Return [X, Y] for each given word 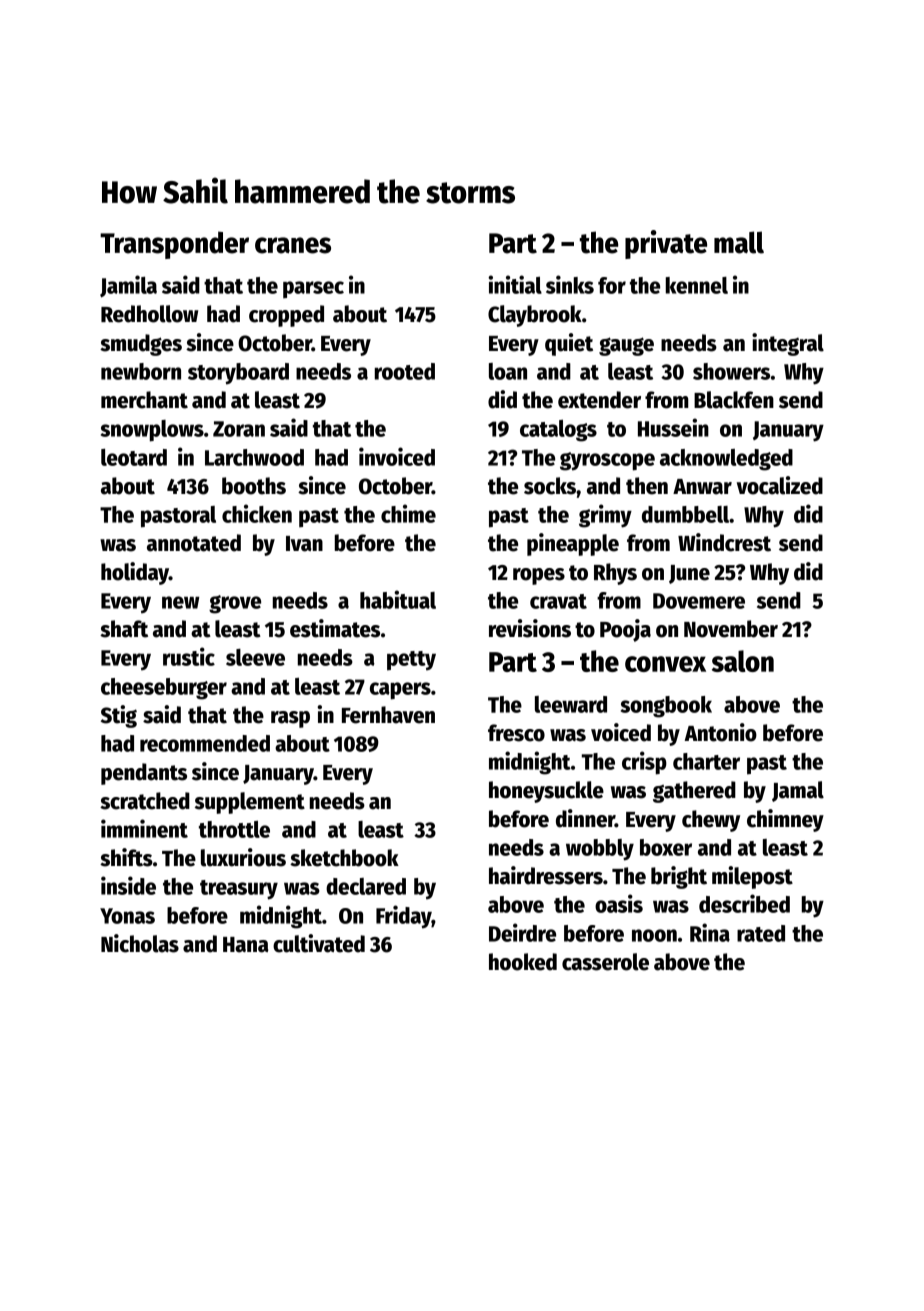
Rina [710, 932]
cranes [293, 245]
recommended [205, 743]
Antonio [720, 732]
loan [508, 371]
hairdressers [546, 875]
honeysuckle [546, 792]
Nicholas [140, 943]
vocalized [780, 485]
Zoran [239, 429]
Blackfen [734, 400]
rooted [405, 371]
